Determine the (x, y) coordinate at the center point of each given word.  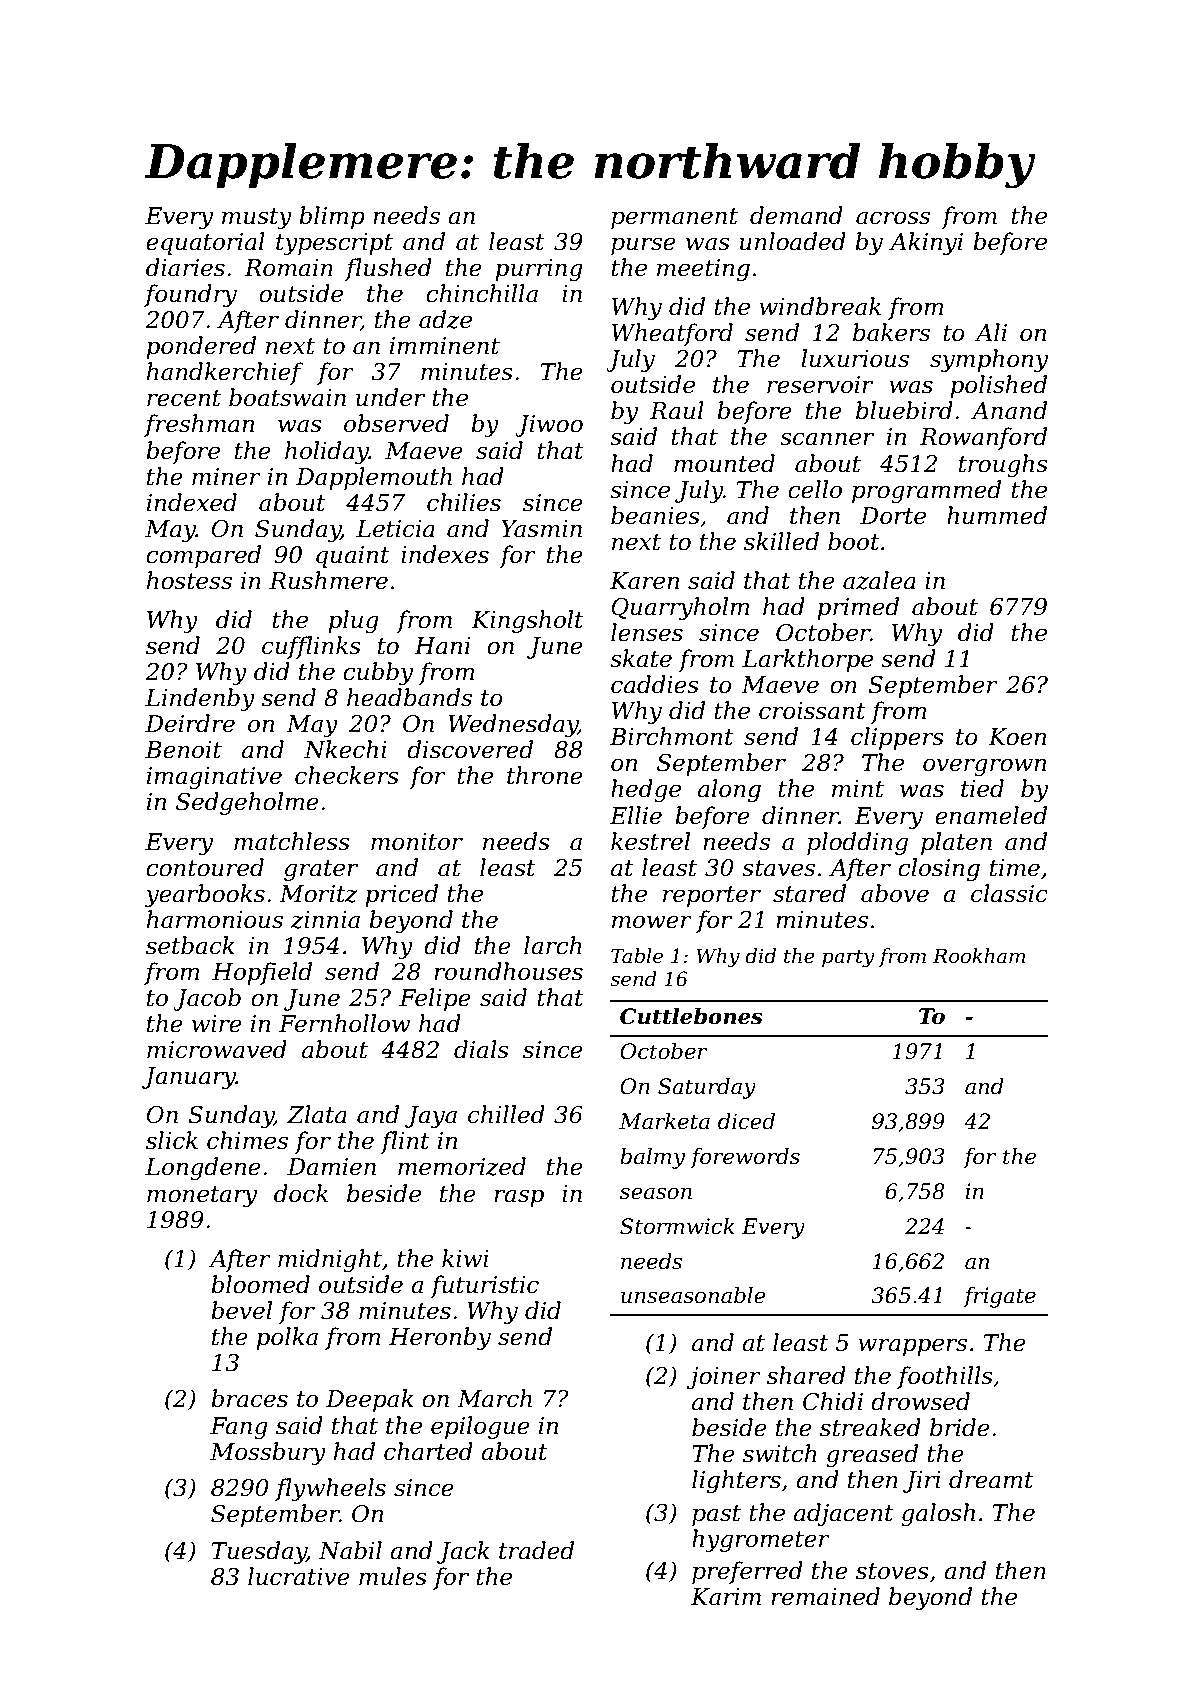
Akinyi (926, 243)
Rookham (979, 956)
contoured (205, 867)
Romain (288, 268)
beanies (655, 515)
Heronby (440, 1338)
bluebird (904, 410)
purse (643, 246)
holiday (327, 452)
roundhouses (508, 971)
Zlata (317, 1114)
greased (872, 1455)
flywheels (330, 1489)
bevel (241, 1310)
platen (956, 843)
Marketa (664, 1121)
